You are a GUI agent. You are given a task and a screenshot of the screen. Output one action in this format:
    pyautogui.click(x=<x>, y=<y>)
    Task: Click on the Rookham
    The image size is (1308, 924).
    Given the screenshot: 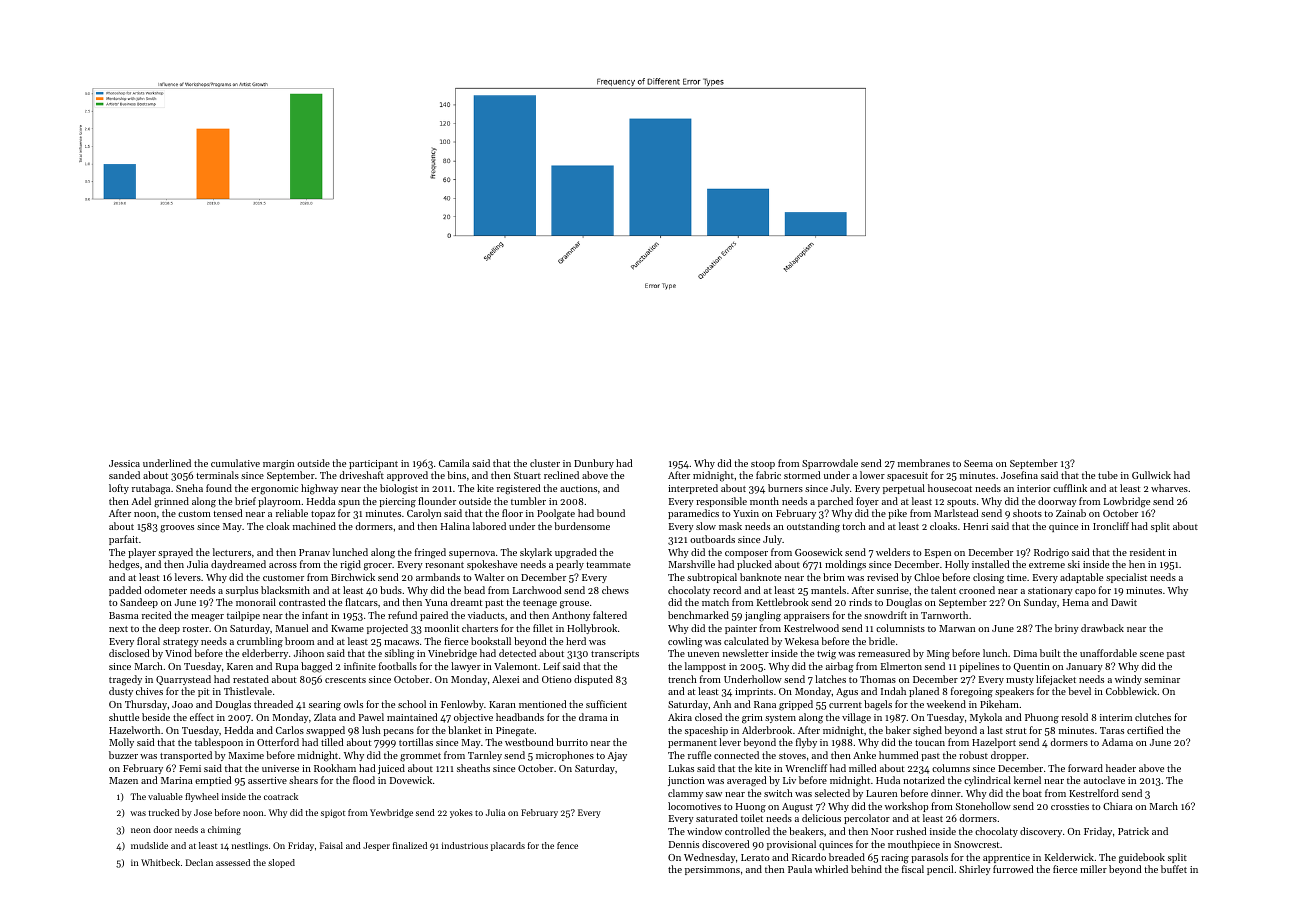 What is the action you would take?
    pyautogui.click(x=335, y=768)
